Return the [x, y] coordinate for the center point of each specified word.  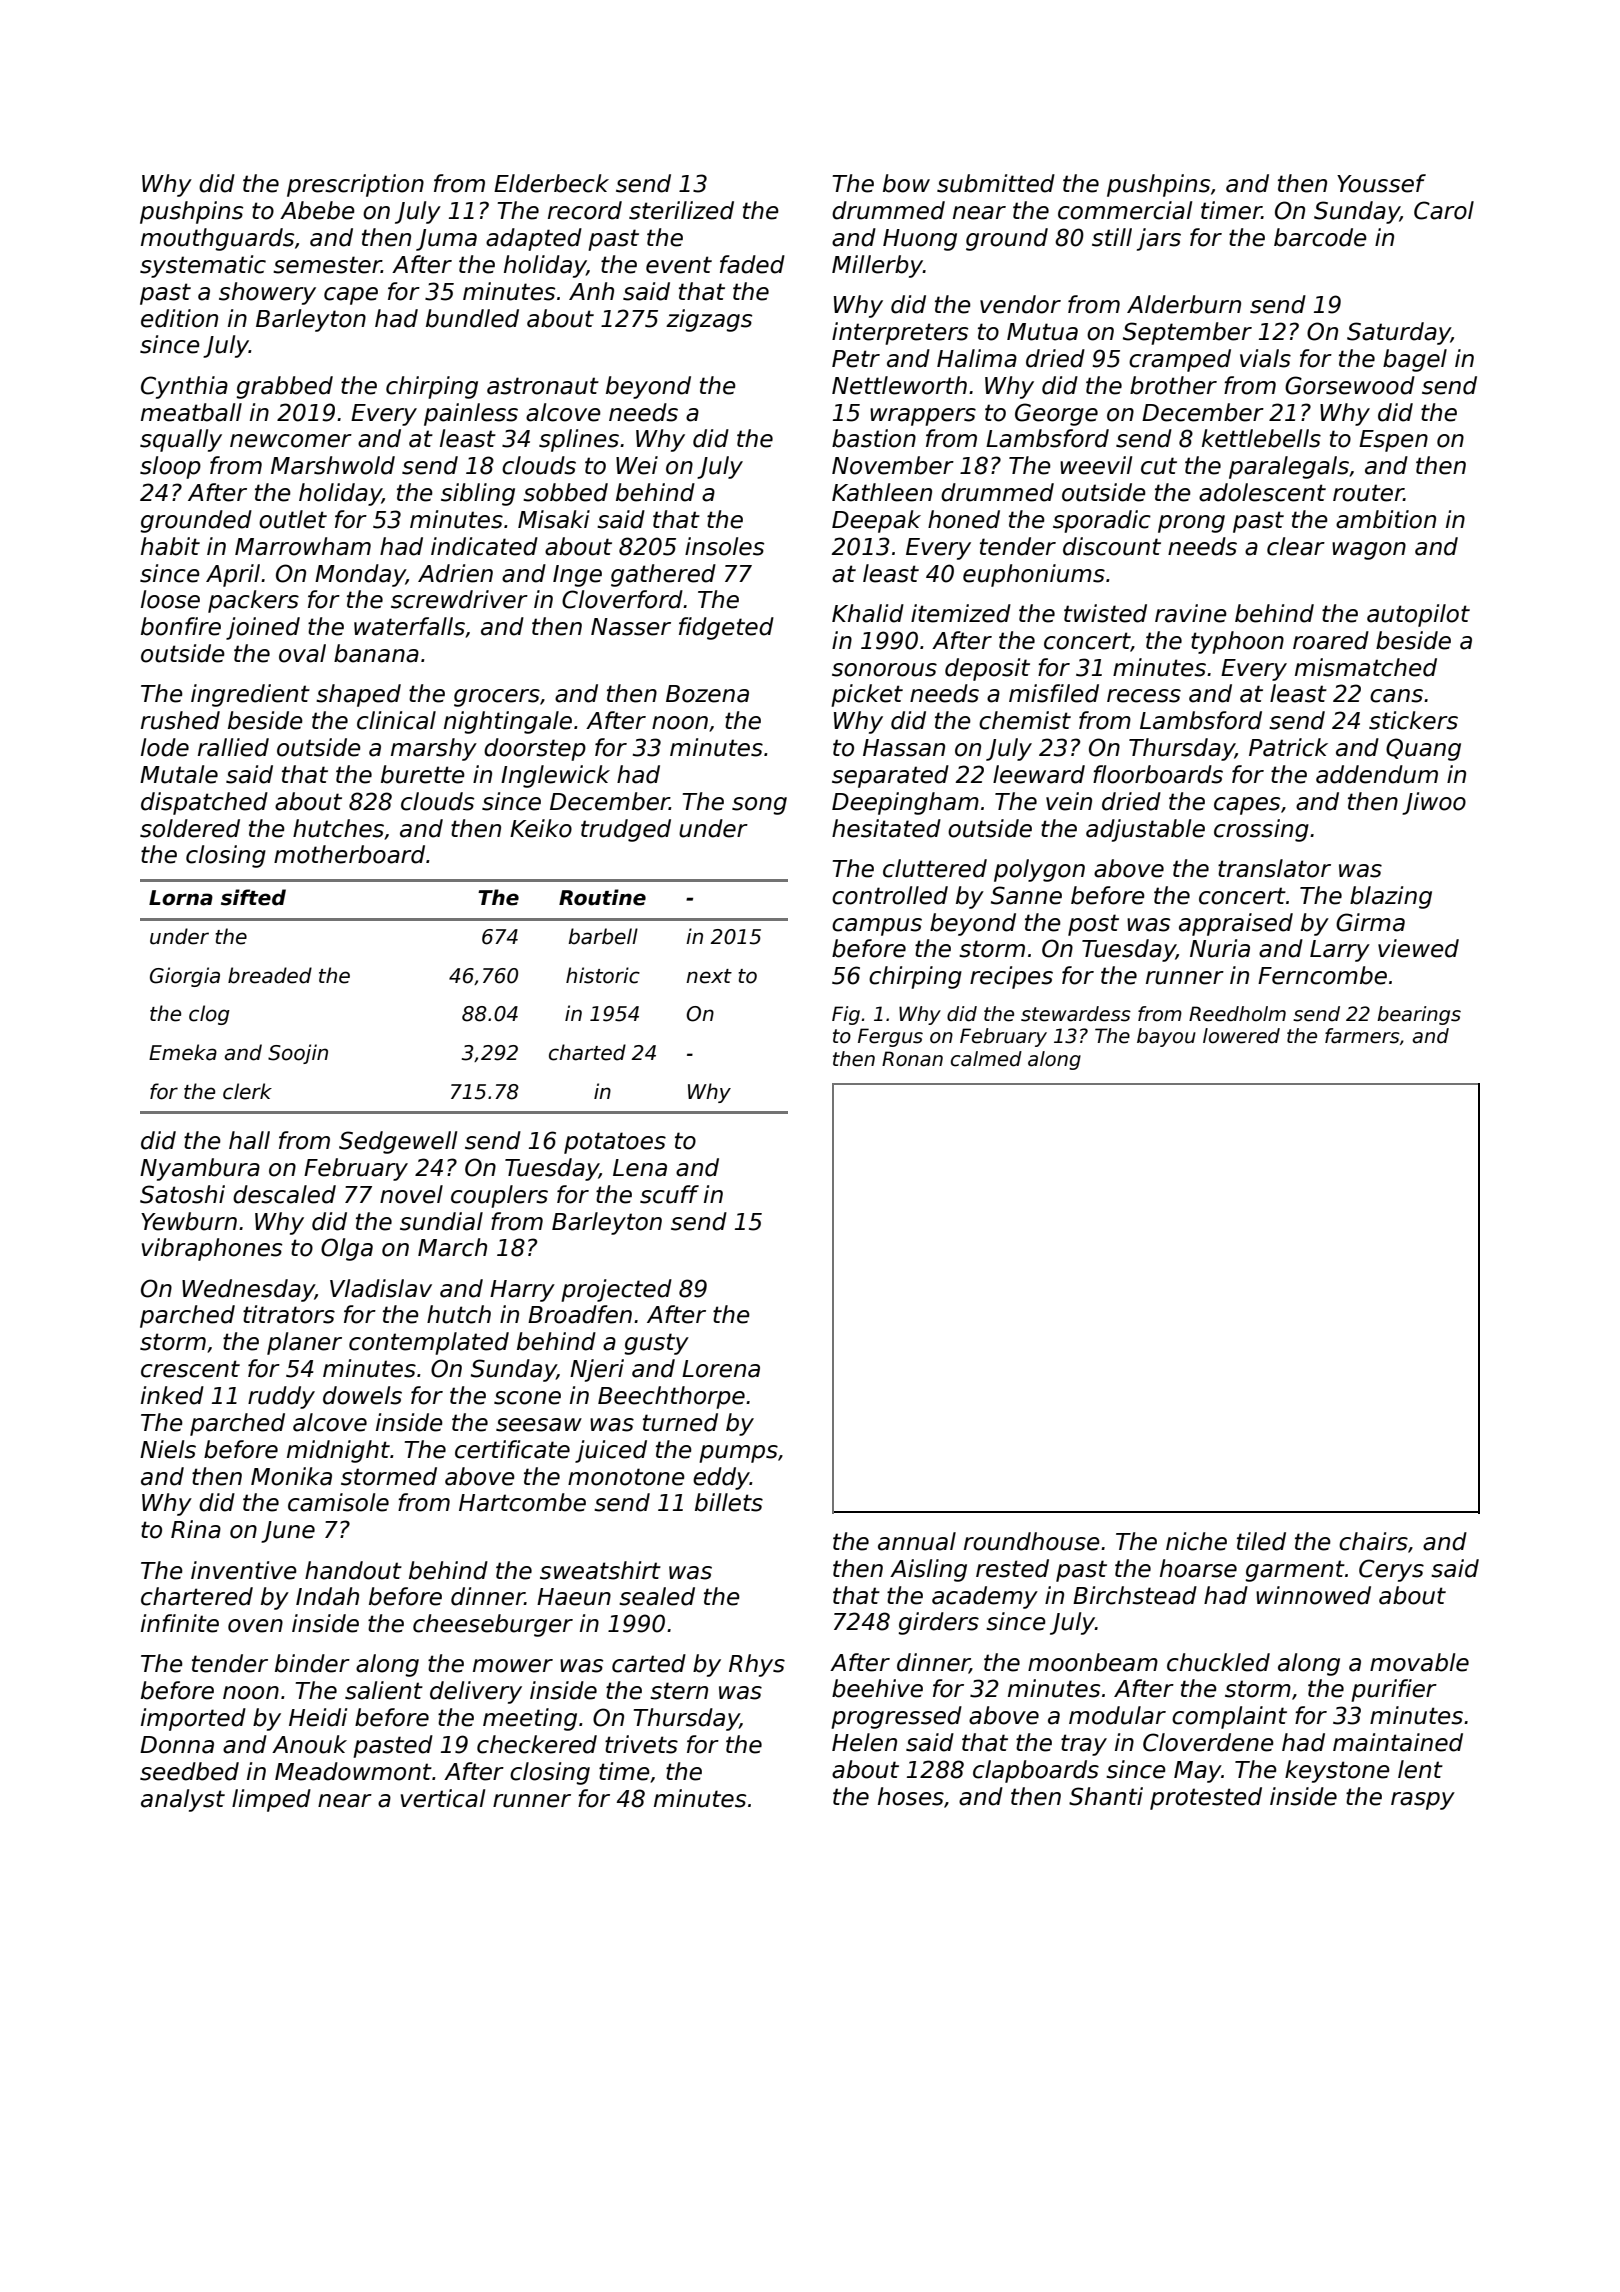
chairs [1373, 1541]
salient [384, 1690]
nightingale [508, 722]
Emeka [183, 1052]
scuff [669, 1194]
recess [1144, 696]
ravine [1191, 613]
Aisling [928, 1570]
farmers [1362, 1036]
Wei [637, 465]
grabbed [284, 387]
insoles [724, 546]
